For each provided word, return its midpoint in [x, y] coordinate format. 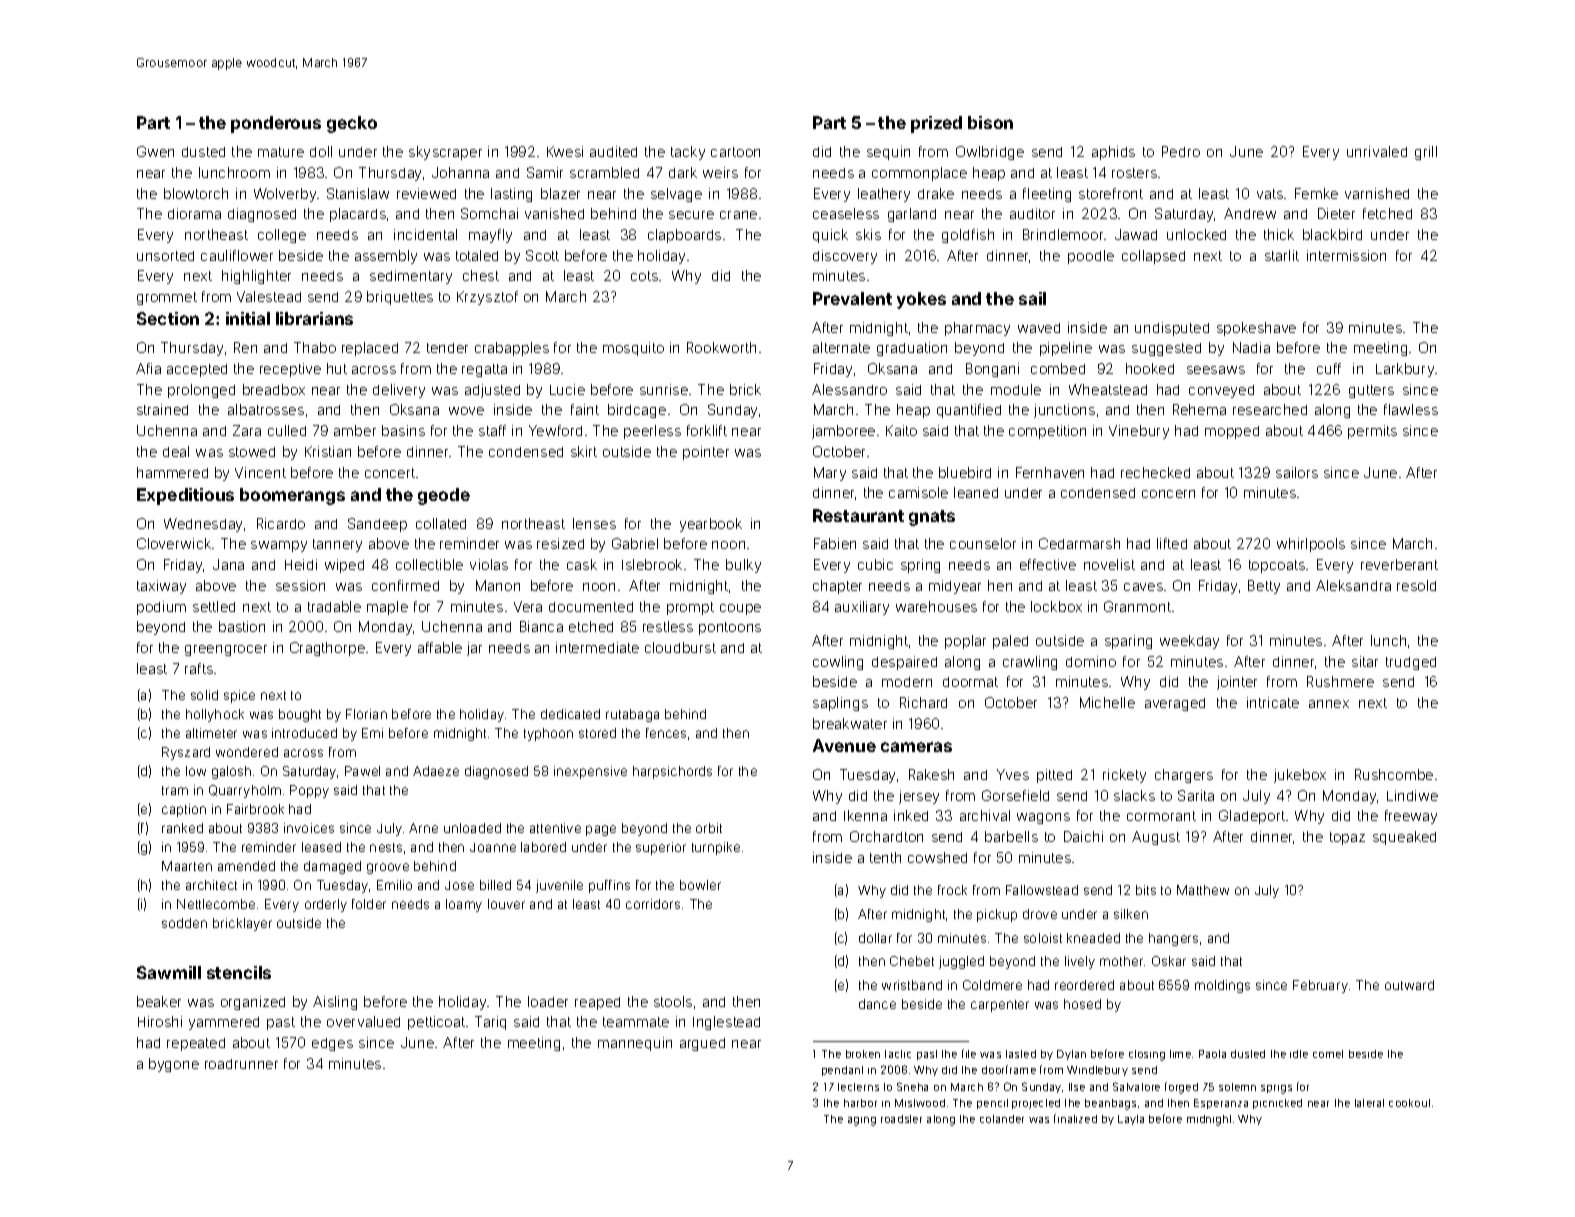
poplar [965, 642]
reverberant [1399, 564]
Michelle [1107, 702]
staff [492, 430]
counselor [983, 543]
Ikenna [865, 815]
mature [281, 152]
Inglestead [726, 1023]
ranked [182, 828]
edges [332, 1044]
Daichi [1083, 836]
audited [613, 151]
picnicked [1277, 1104]
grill [1426, 153]
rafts [199, 668]
